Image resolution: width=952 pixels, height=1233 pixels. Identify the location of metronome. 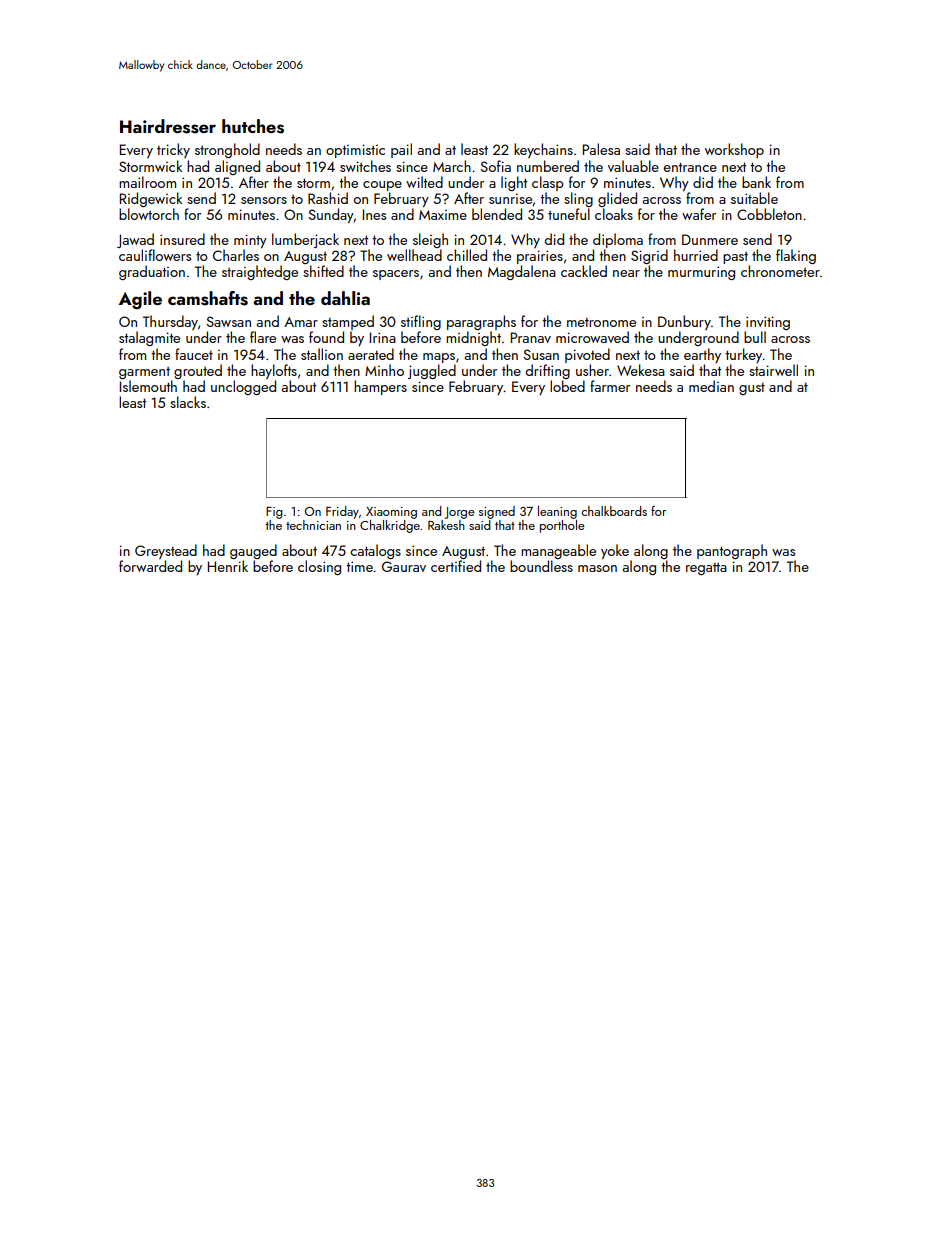
(601, 322).
